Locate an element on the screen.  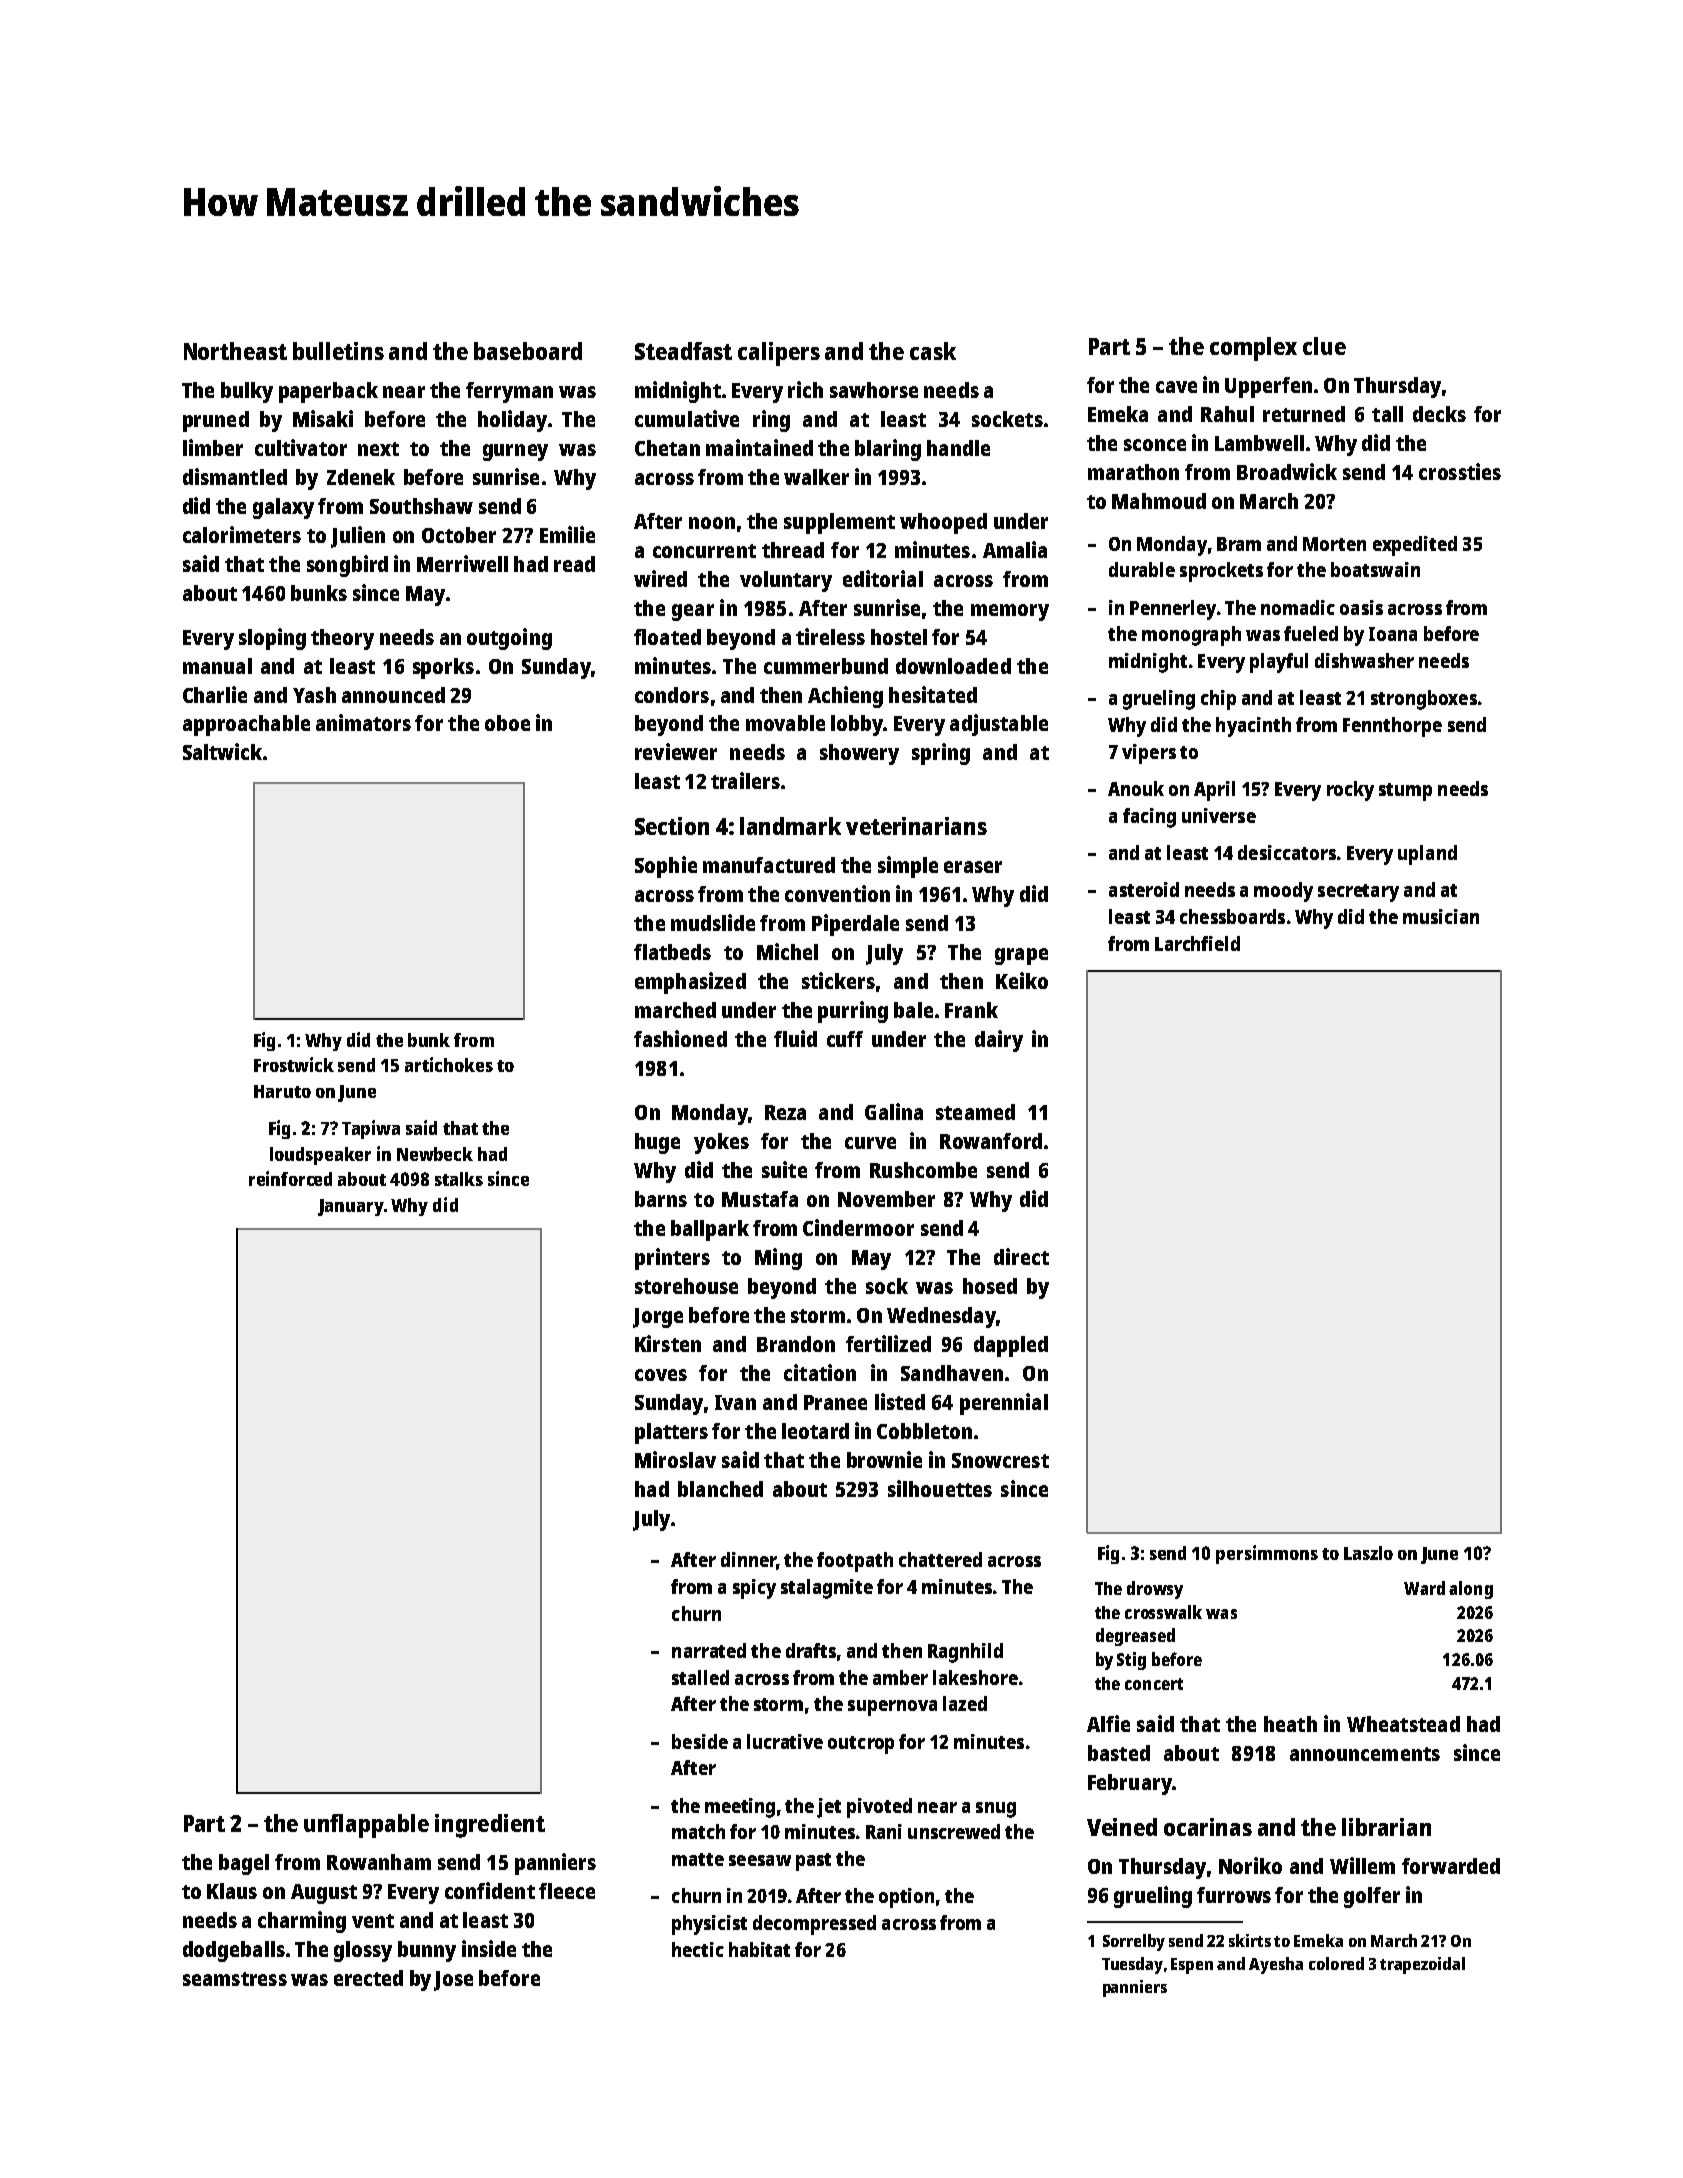
persimmons is located at coordinates (1267, 1554).
